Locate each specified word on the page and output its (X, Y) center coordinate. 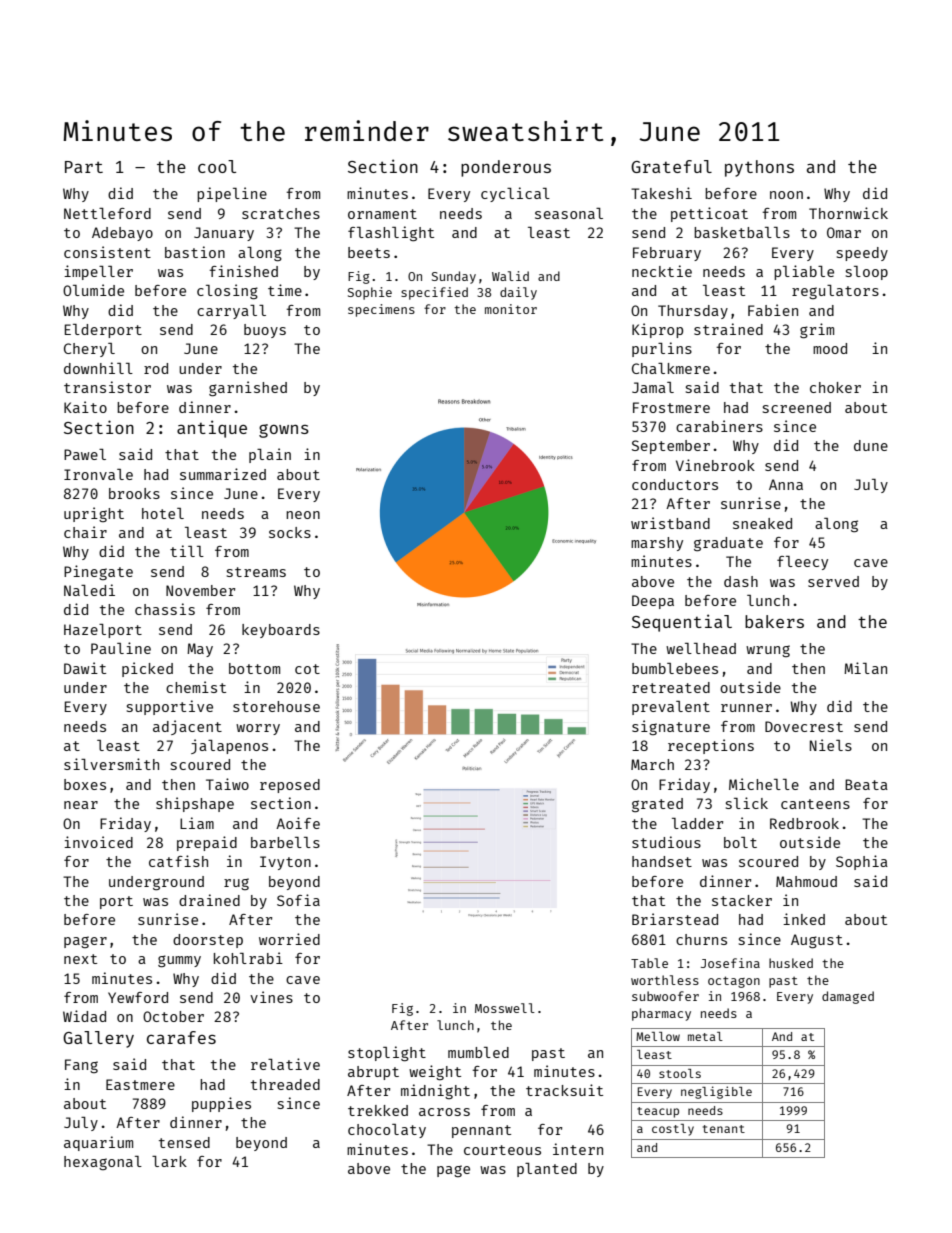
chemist (196, 687)
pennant (481, 1131)
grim (817, 330)
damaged (848, 997)
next (80, 959)
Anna (786, 484)
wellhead (701, 648)
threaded (285, 1084)
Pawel (85, 454)
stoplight (387, 1053)
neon (303, 515)
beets (369, 252)
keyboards (281, 631)
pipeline (232, 194)
